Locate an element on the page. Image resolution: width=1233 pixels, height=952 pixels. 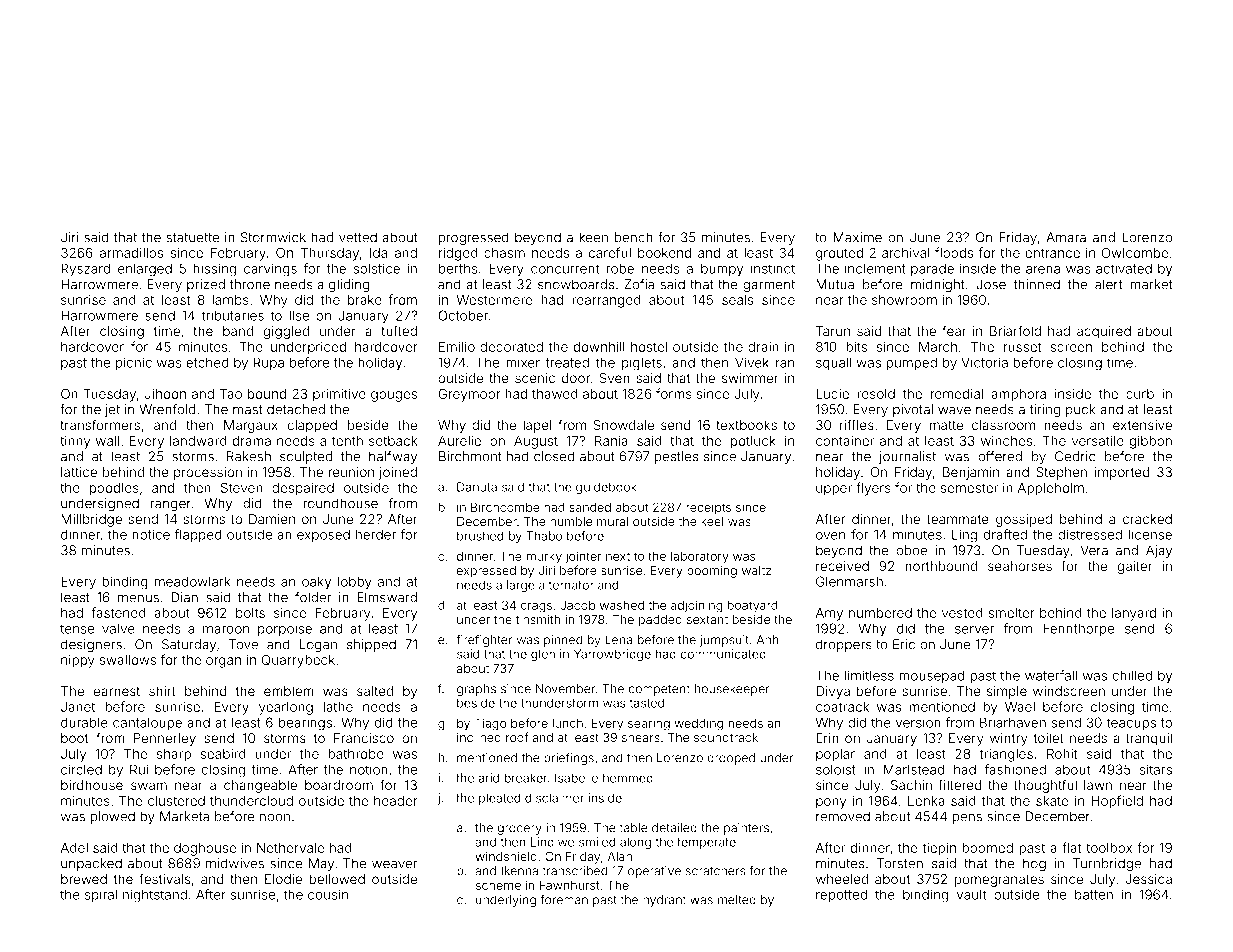
russet is located at coordinates (1022, 347).
